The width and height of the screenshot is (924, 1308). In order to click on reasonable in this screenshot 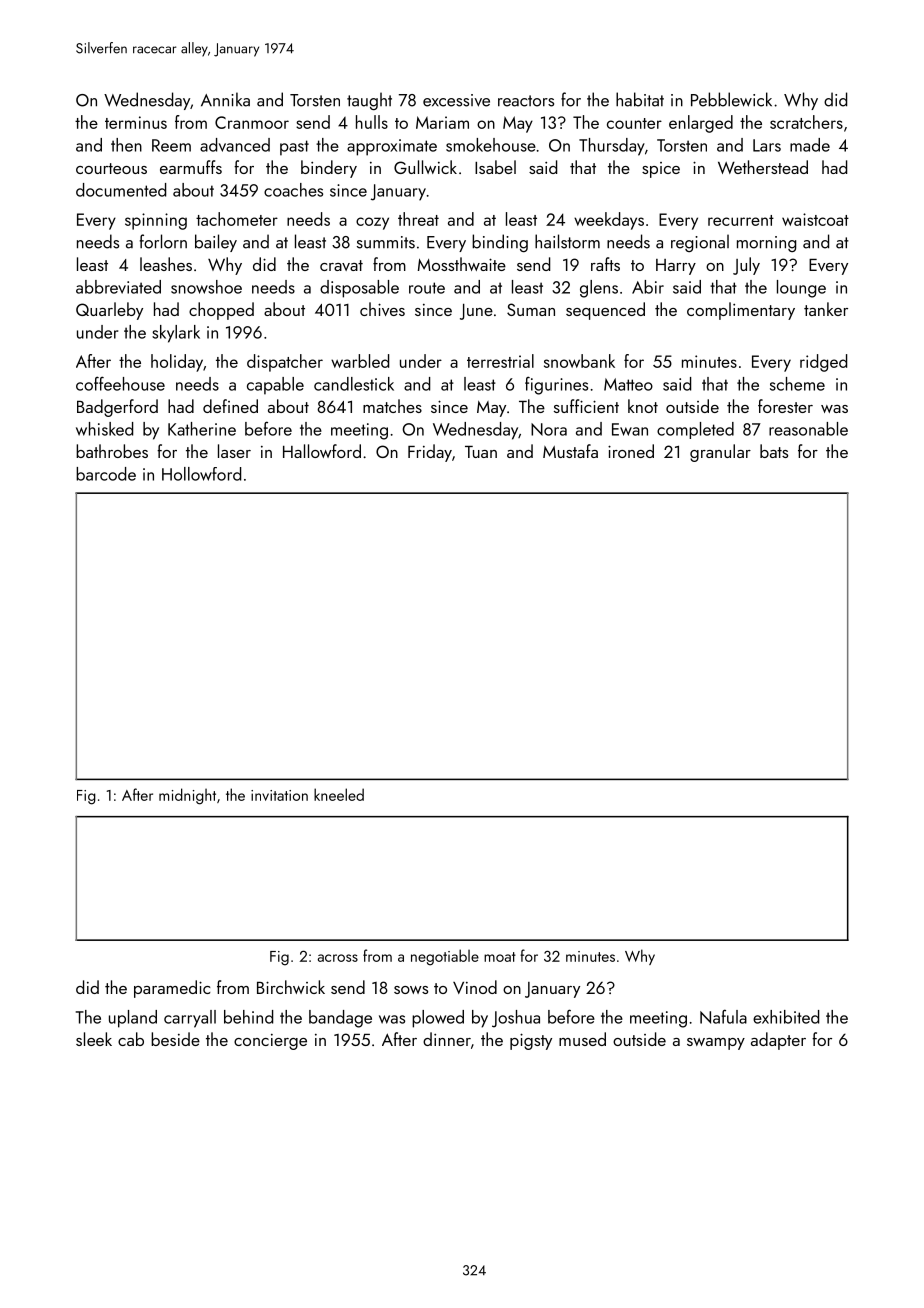, I will do `click(808, 429)`.
